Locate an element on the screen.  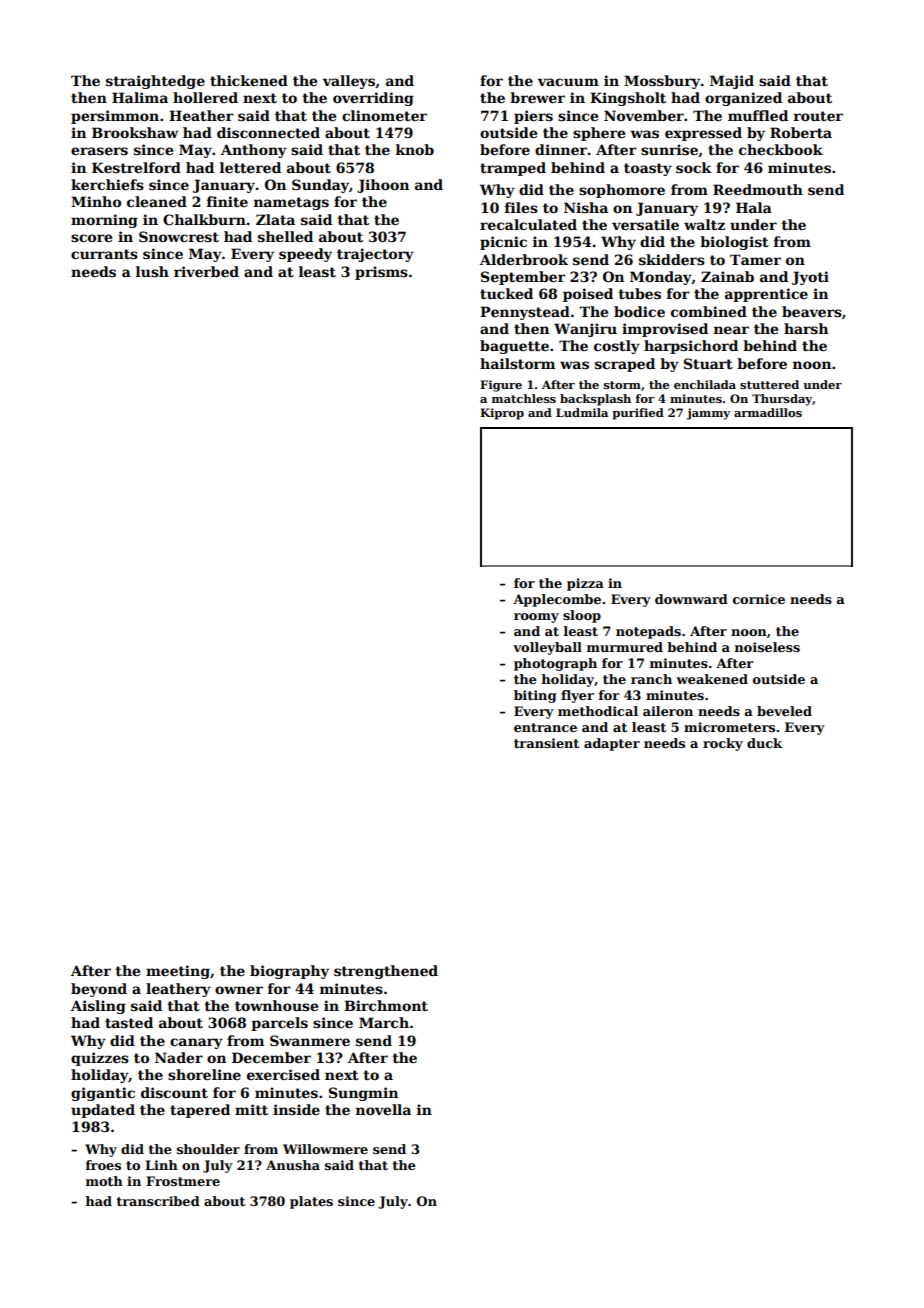
vacuum is located at coordinates (568, 82).
